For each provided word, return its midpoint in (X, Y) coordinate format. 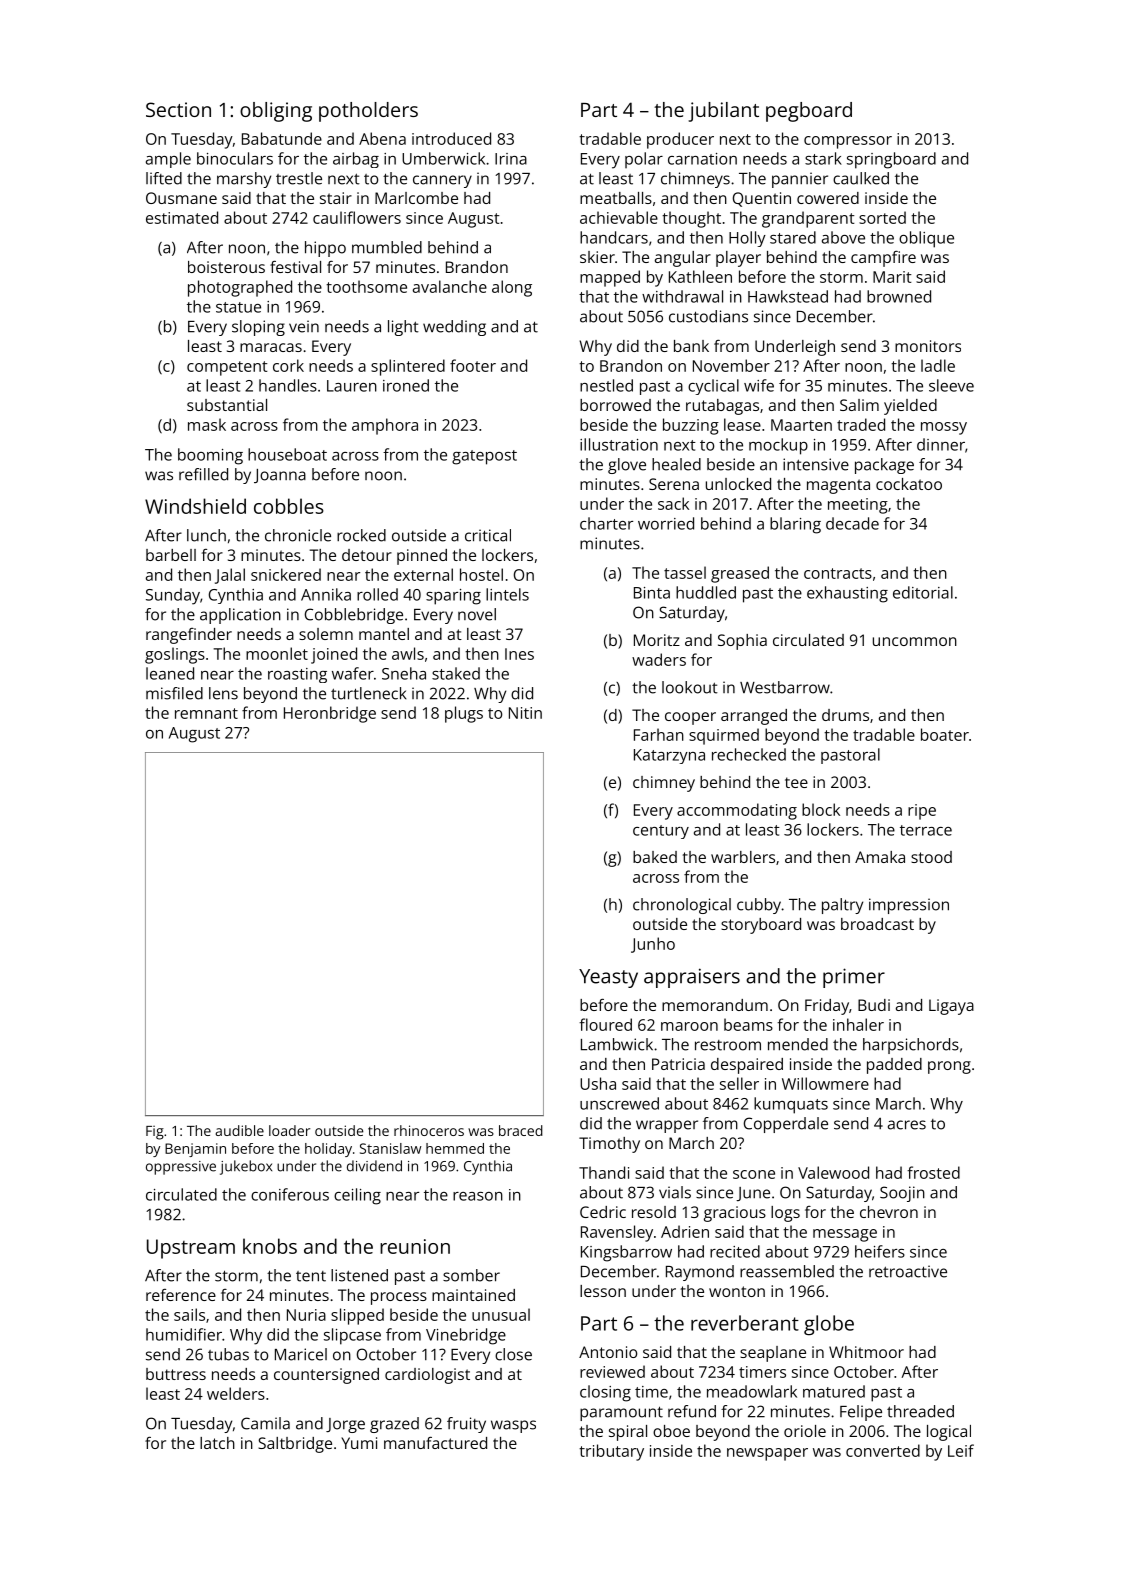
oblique (926, 239)
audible (239, 1130)
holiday (328, 1150)
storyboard (761, 926)
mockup (778, 446)
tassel (685, 572)
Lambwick (617, 1044)
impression (909, 906)
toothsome (366, 286)
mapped (610, 278)
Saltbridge (295, 1445)
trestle (299, 178)
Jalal (230, 576)
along (512, 288)
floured (605, 1024)
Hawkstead (788, 296)
